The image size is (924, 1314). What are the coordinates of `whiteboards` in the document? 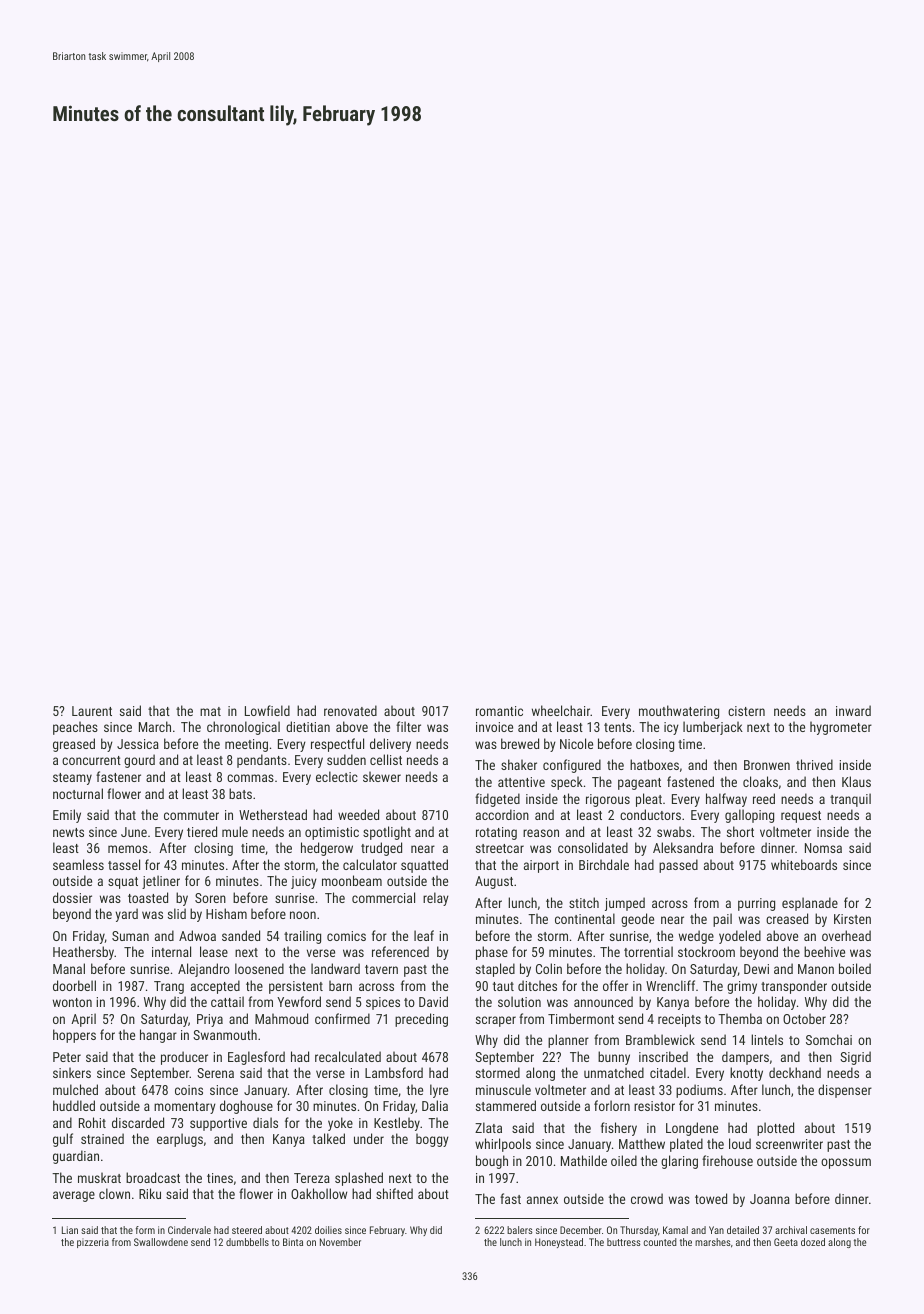 It's located at (804, 864).
